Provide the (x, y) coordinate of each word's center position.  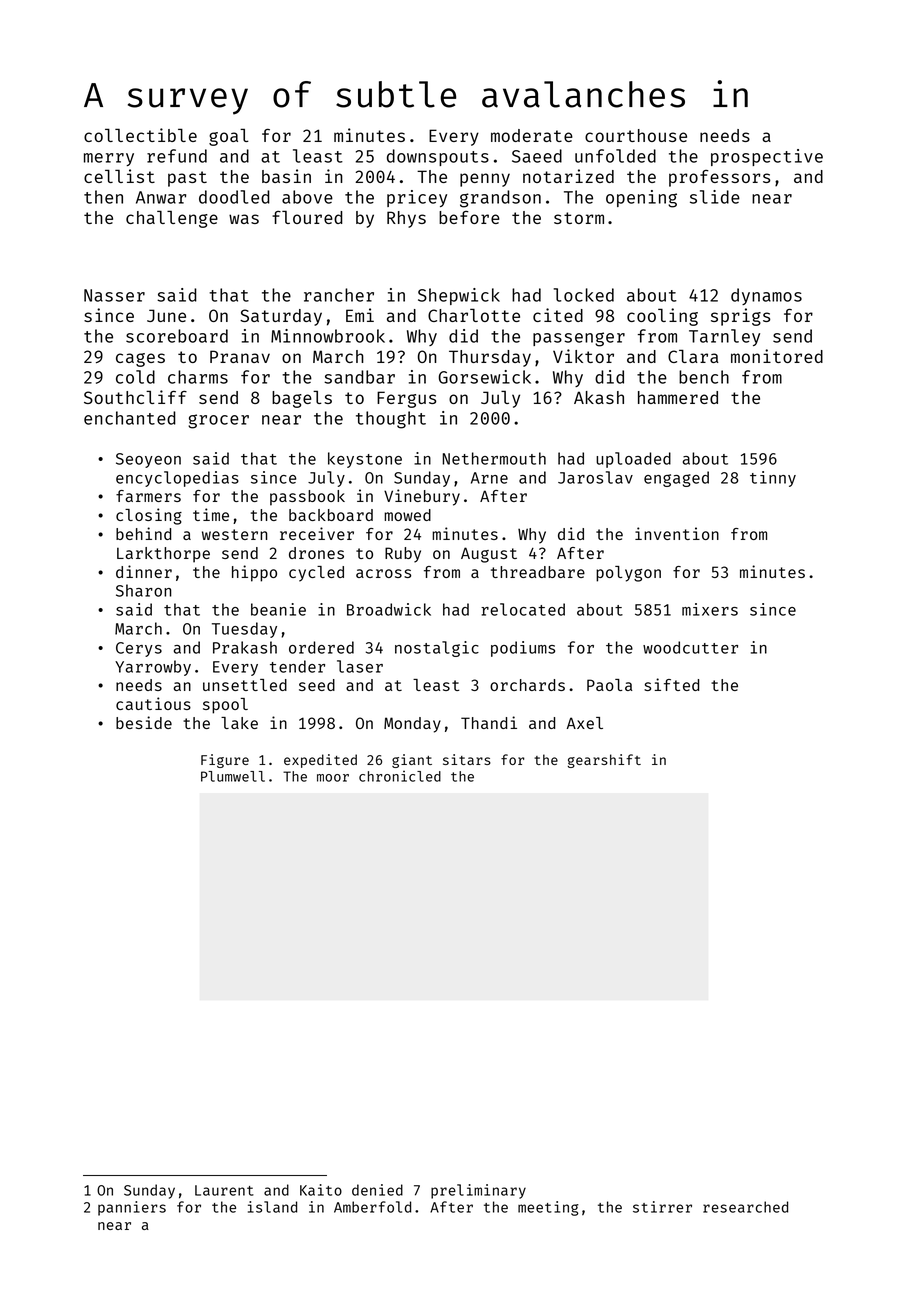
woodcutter (690, 647)
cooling (662, 317)
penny (485, 180)
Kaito (321, 1190)
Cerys (139, 649)
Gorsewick (484, 377)
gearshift (604, 761)
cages (140, 360)
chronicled (400, 776)
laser (360, 666)
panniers (132, 1208)
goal (229, 137)
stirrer (662, 1207)
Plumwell (233, 776)
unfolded (615, 156)
